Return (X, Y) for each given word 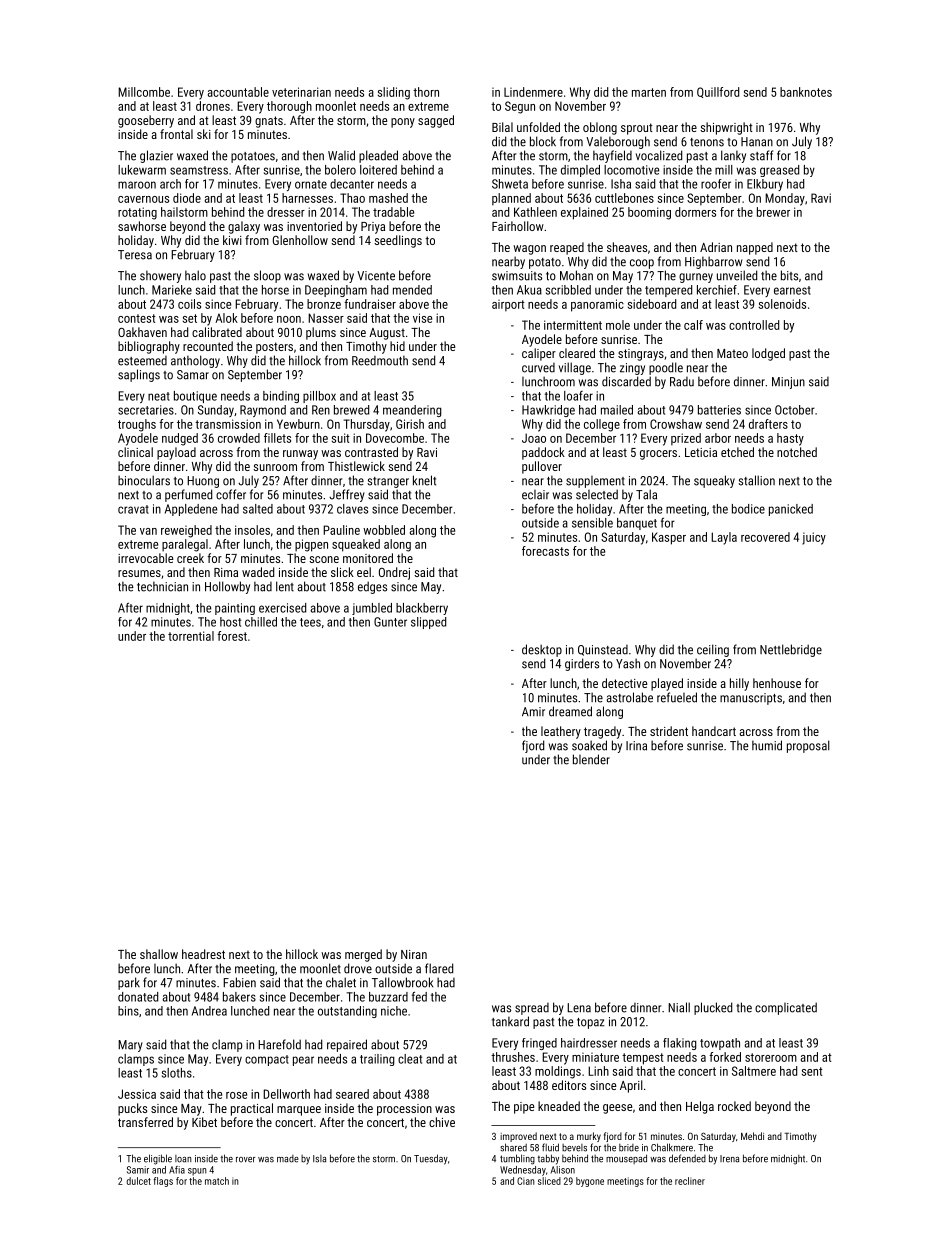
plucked (713, 1008)
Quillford (718, 92)
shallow (159, 954)
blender (591, 759)
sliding (394, 93)
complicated (786, 1008)
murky (589, 1137)
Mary (130, 1046)
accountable (238, 92)
